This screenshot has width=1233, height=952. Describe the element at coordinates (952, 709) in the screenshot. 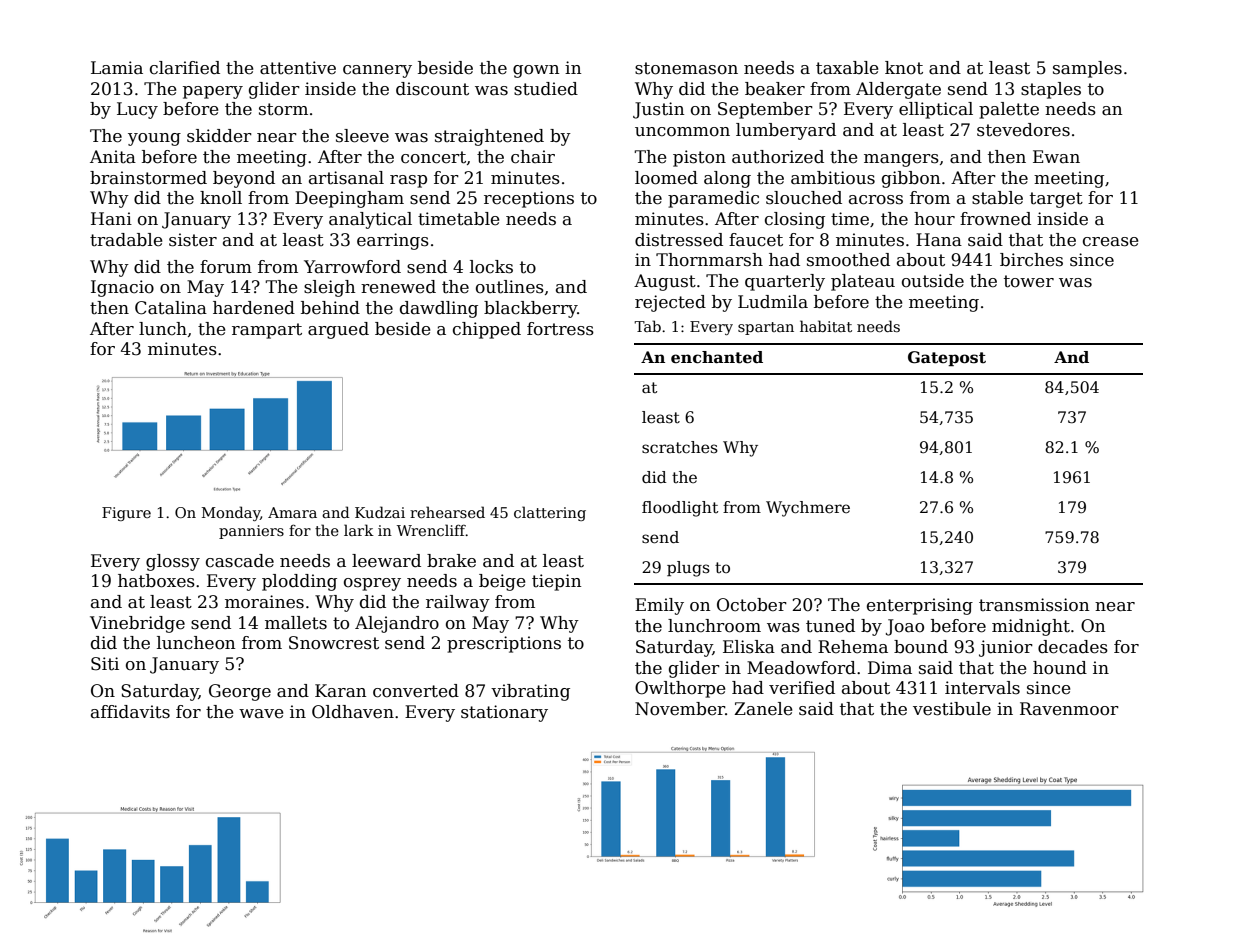

I see `vestibule` at that location.
